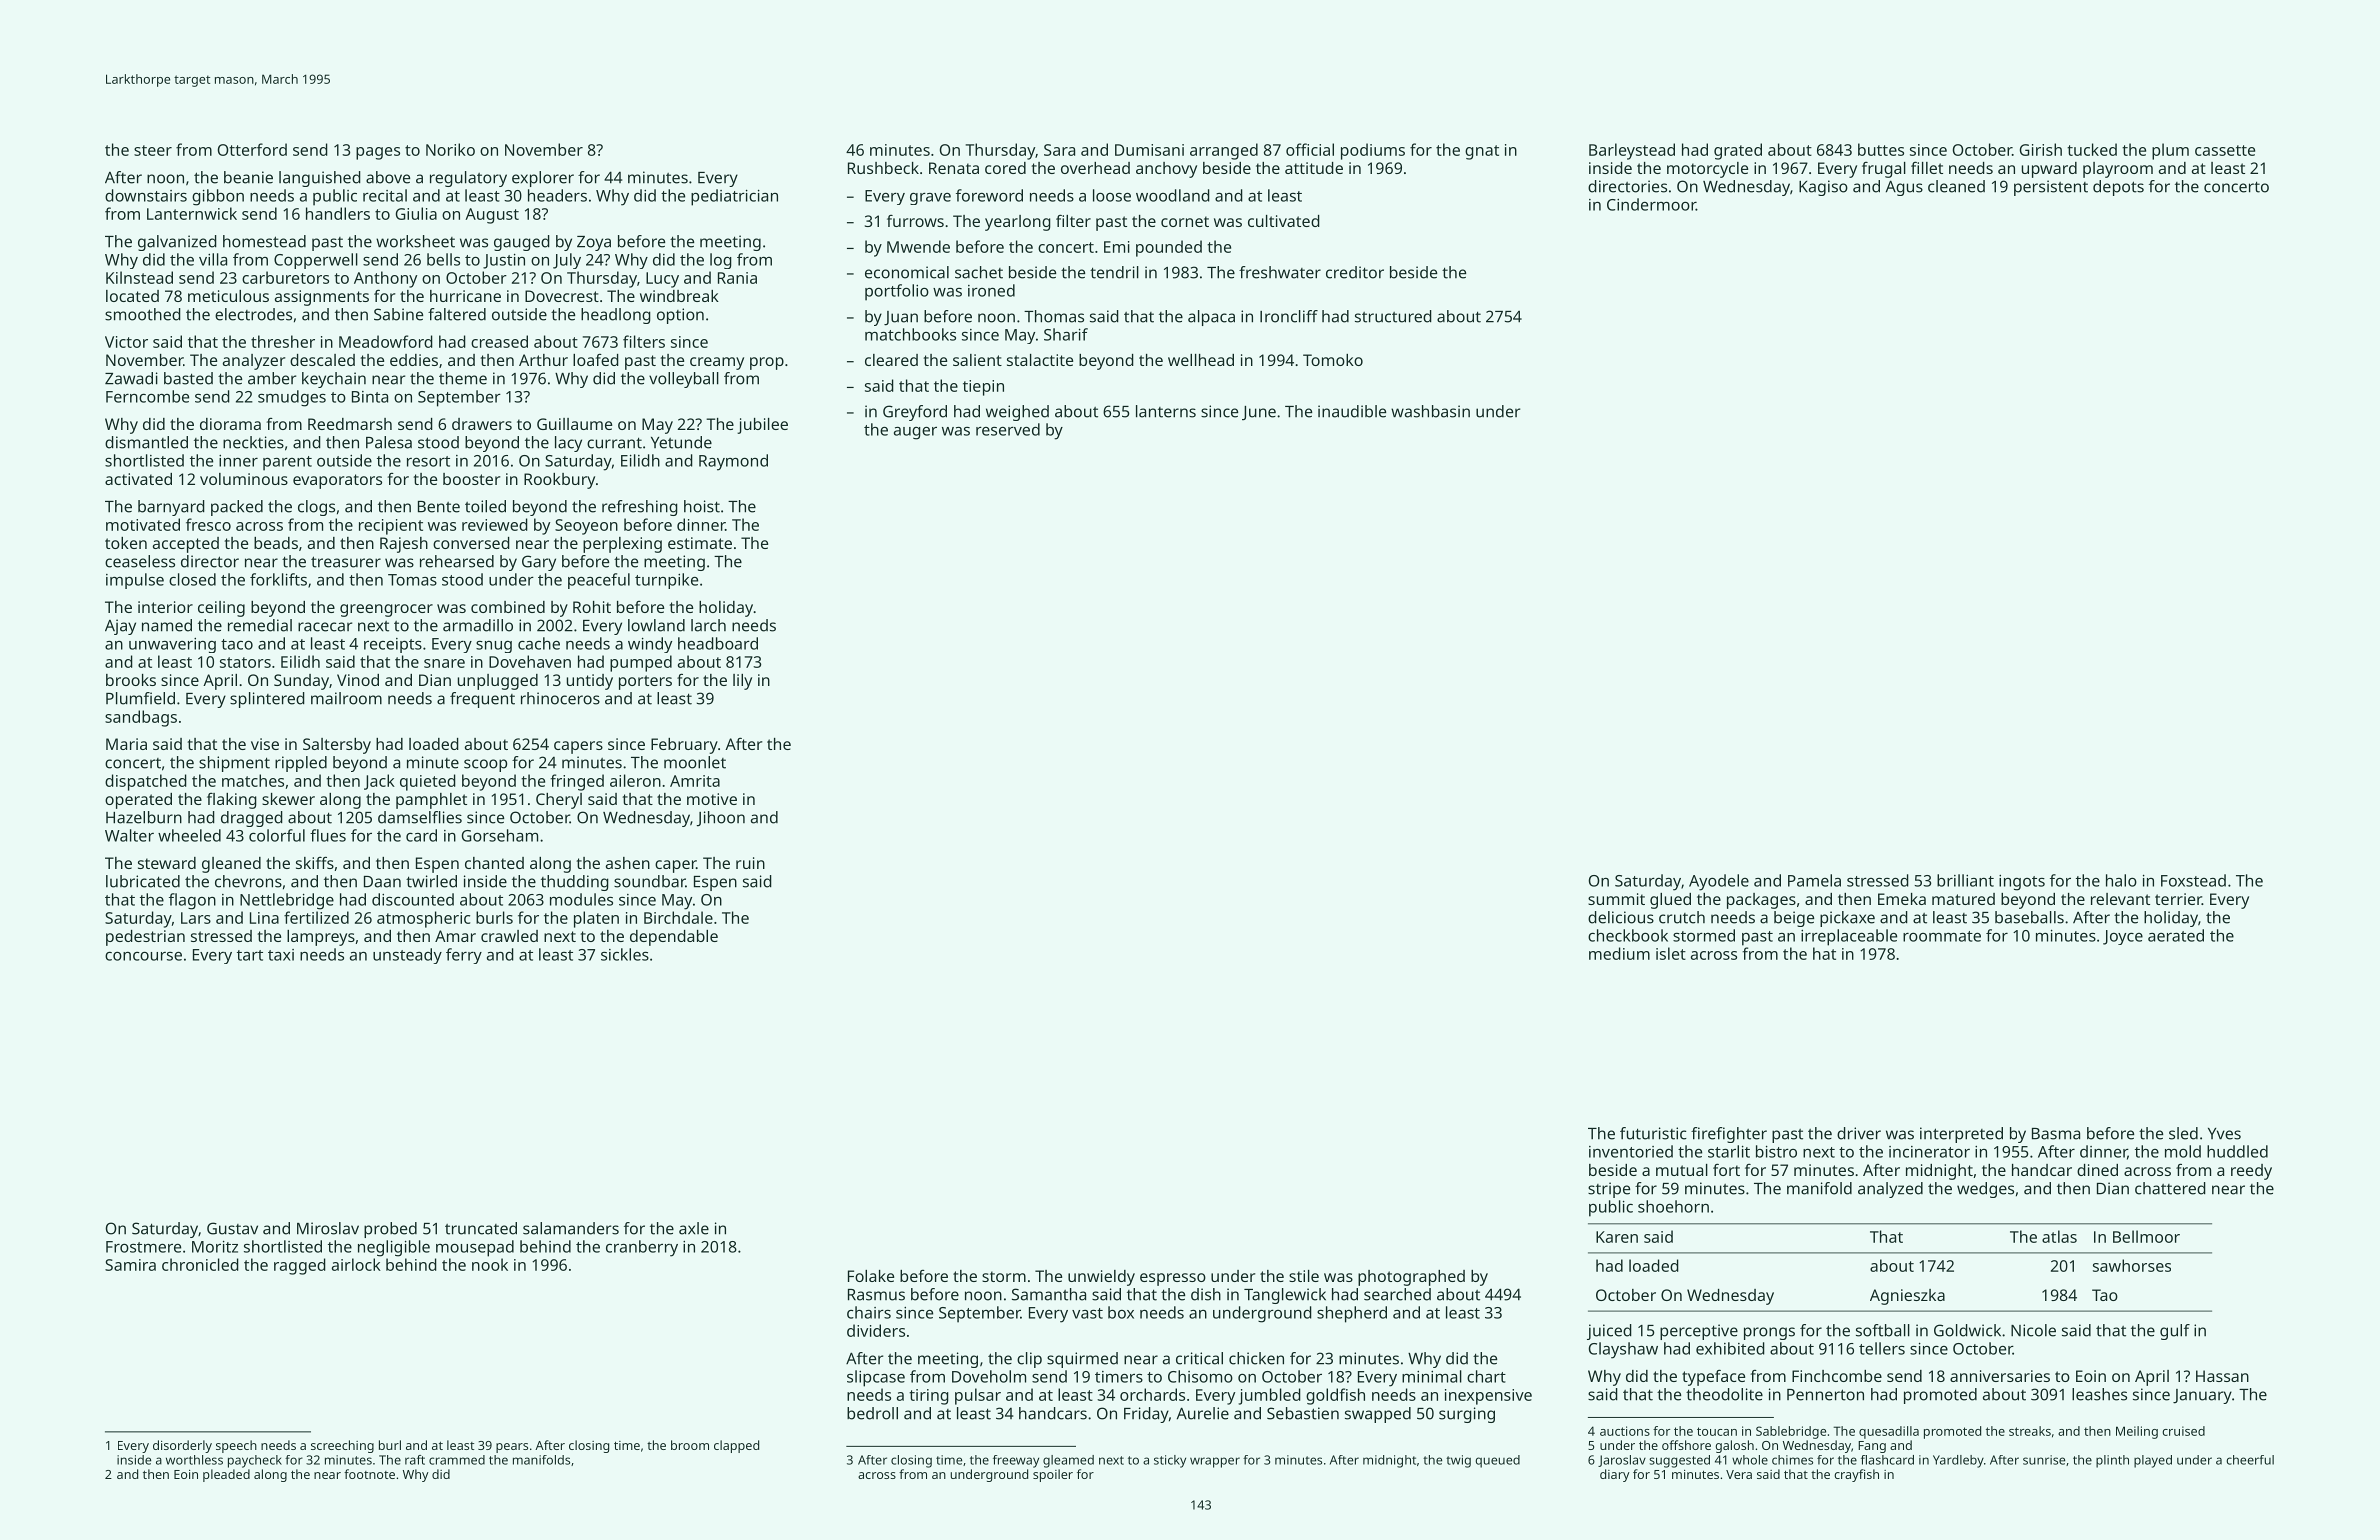  I want to click on washbasin, so click(1430, 411).
